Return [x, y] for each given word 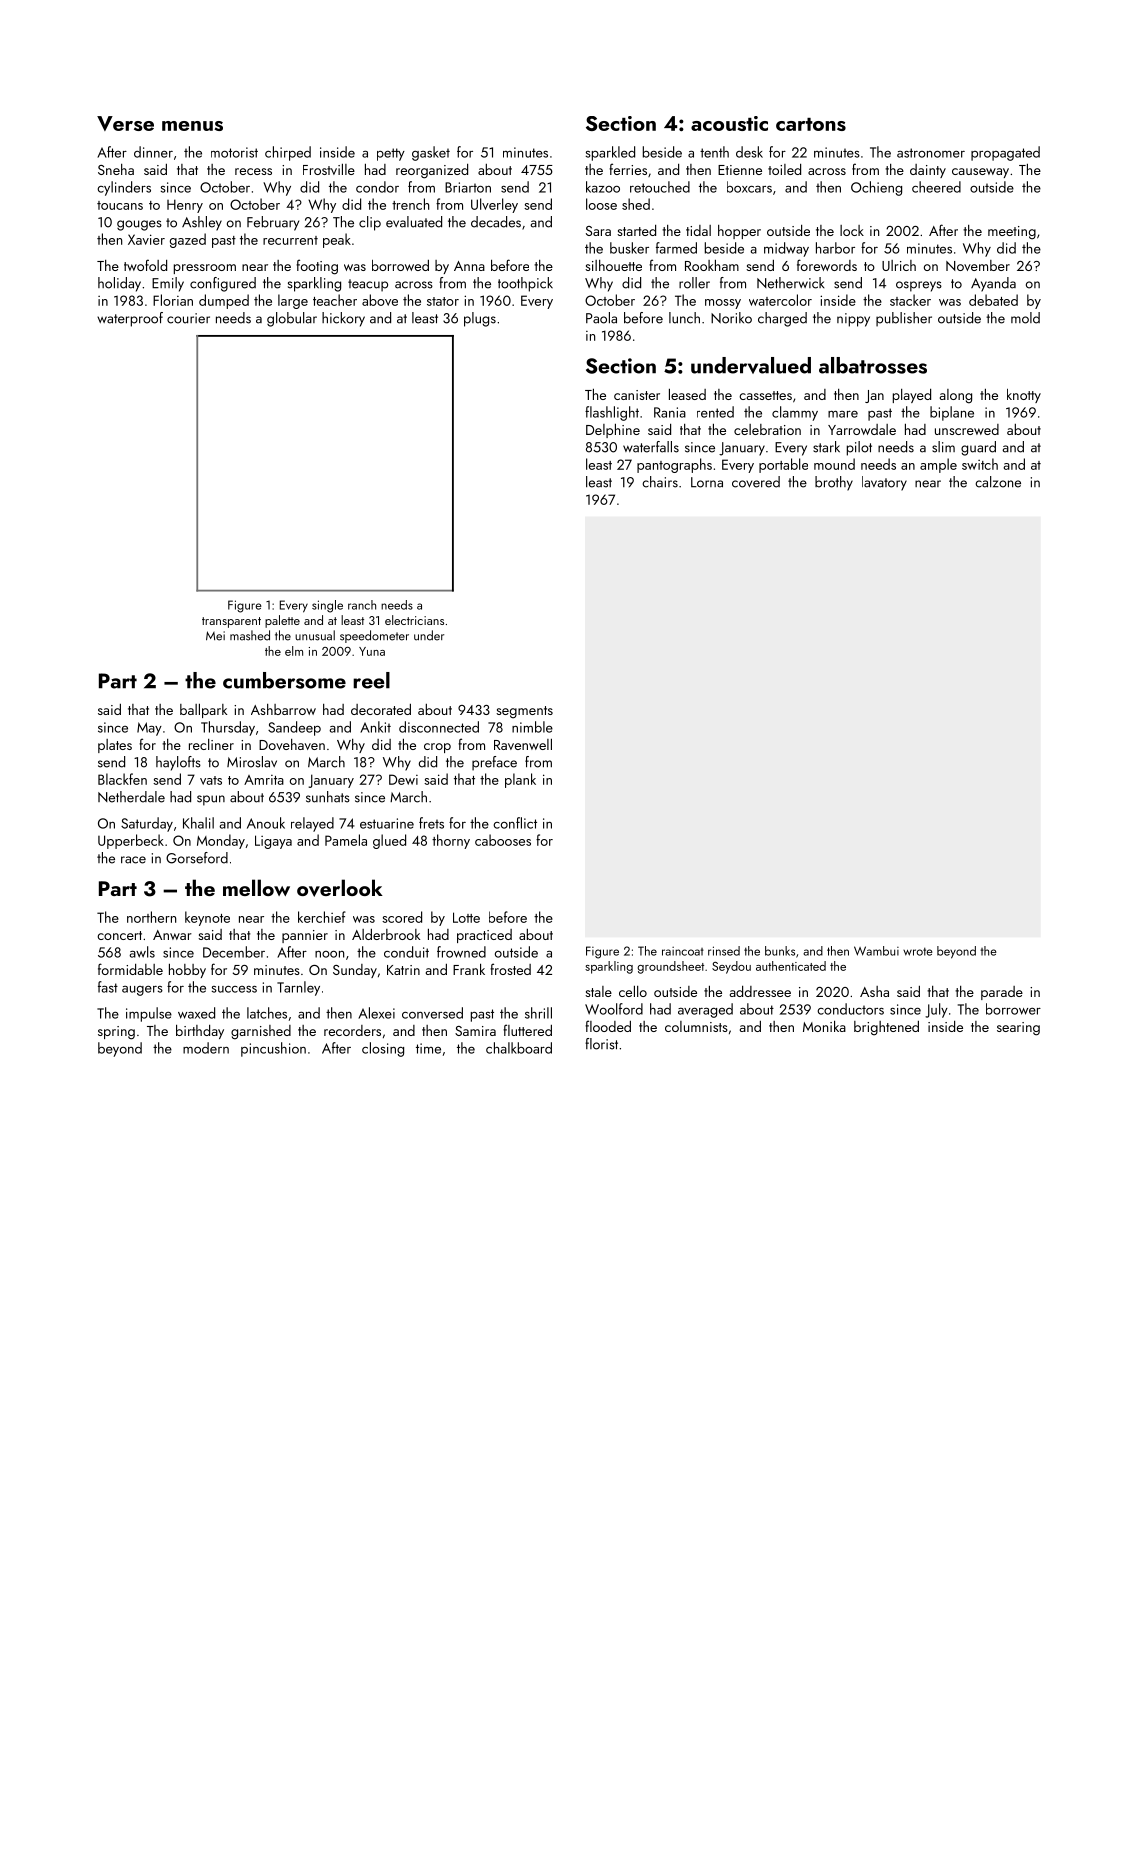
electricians [414, 620]
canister [637, 395]
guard [978, 448]
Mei [215, 636]
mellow [256, 887]
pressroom [205, 269]
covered [756, 482]
